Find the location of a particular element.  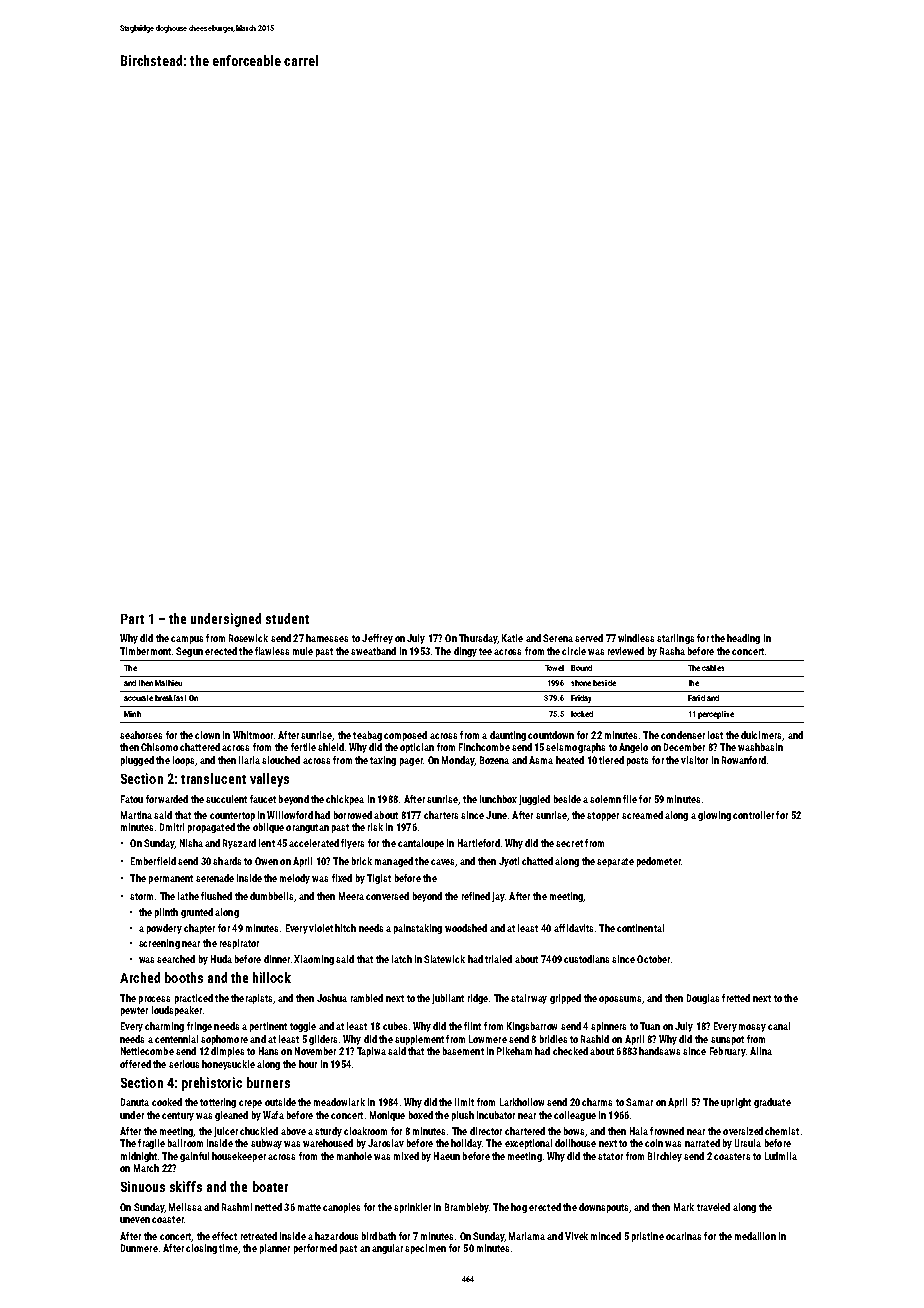

fertile is located at coordinates (303, 747).
